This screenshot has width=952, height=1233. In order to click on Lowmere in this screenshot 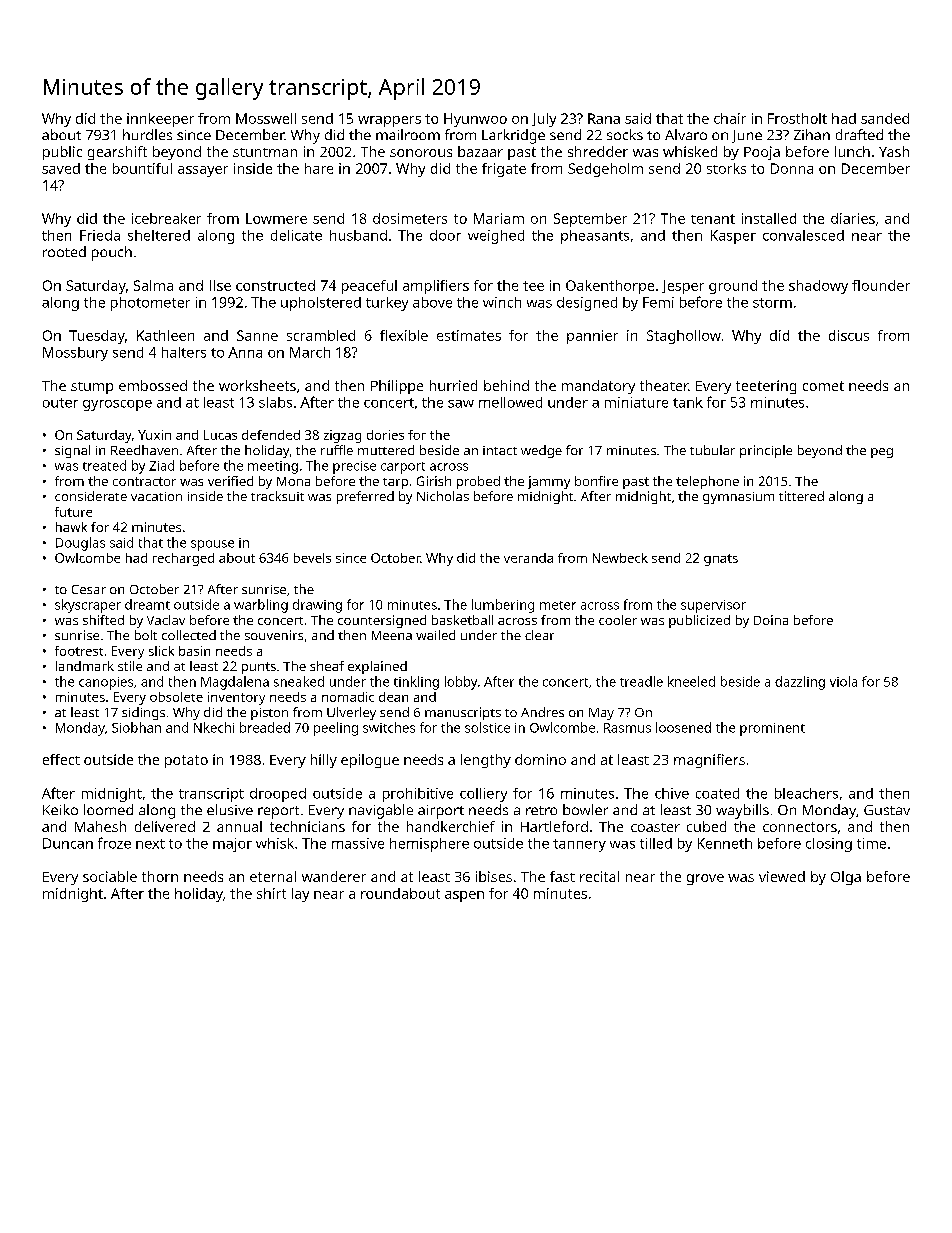, I will do `click(276, 218)`.
